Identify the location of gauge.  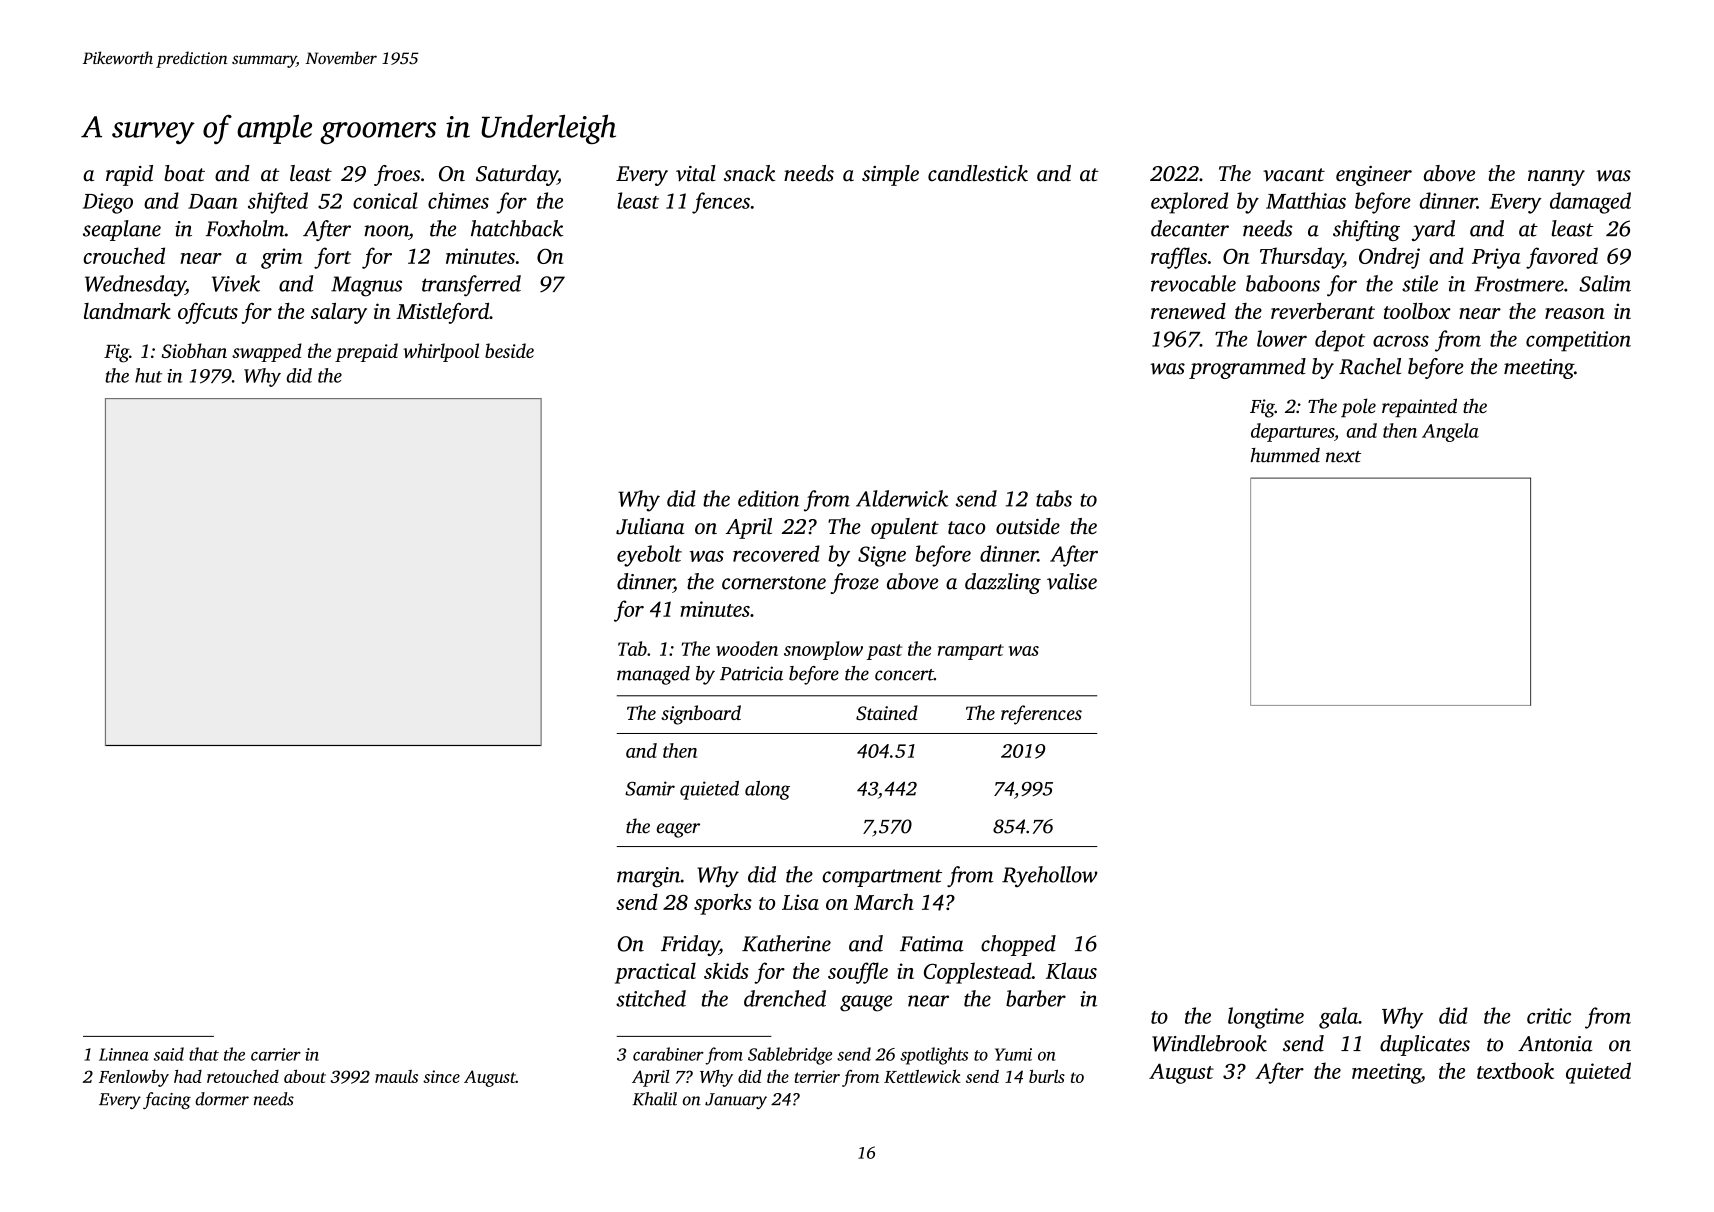
(866, 1003).
